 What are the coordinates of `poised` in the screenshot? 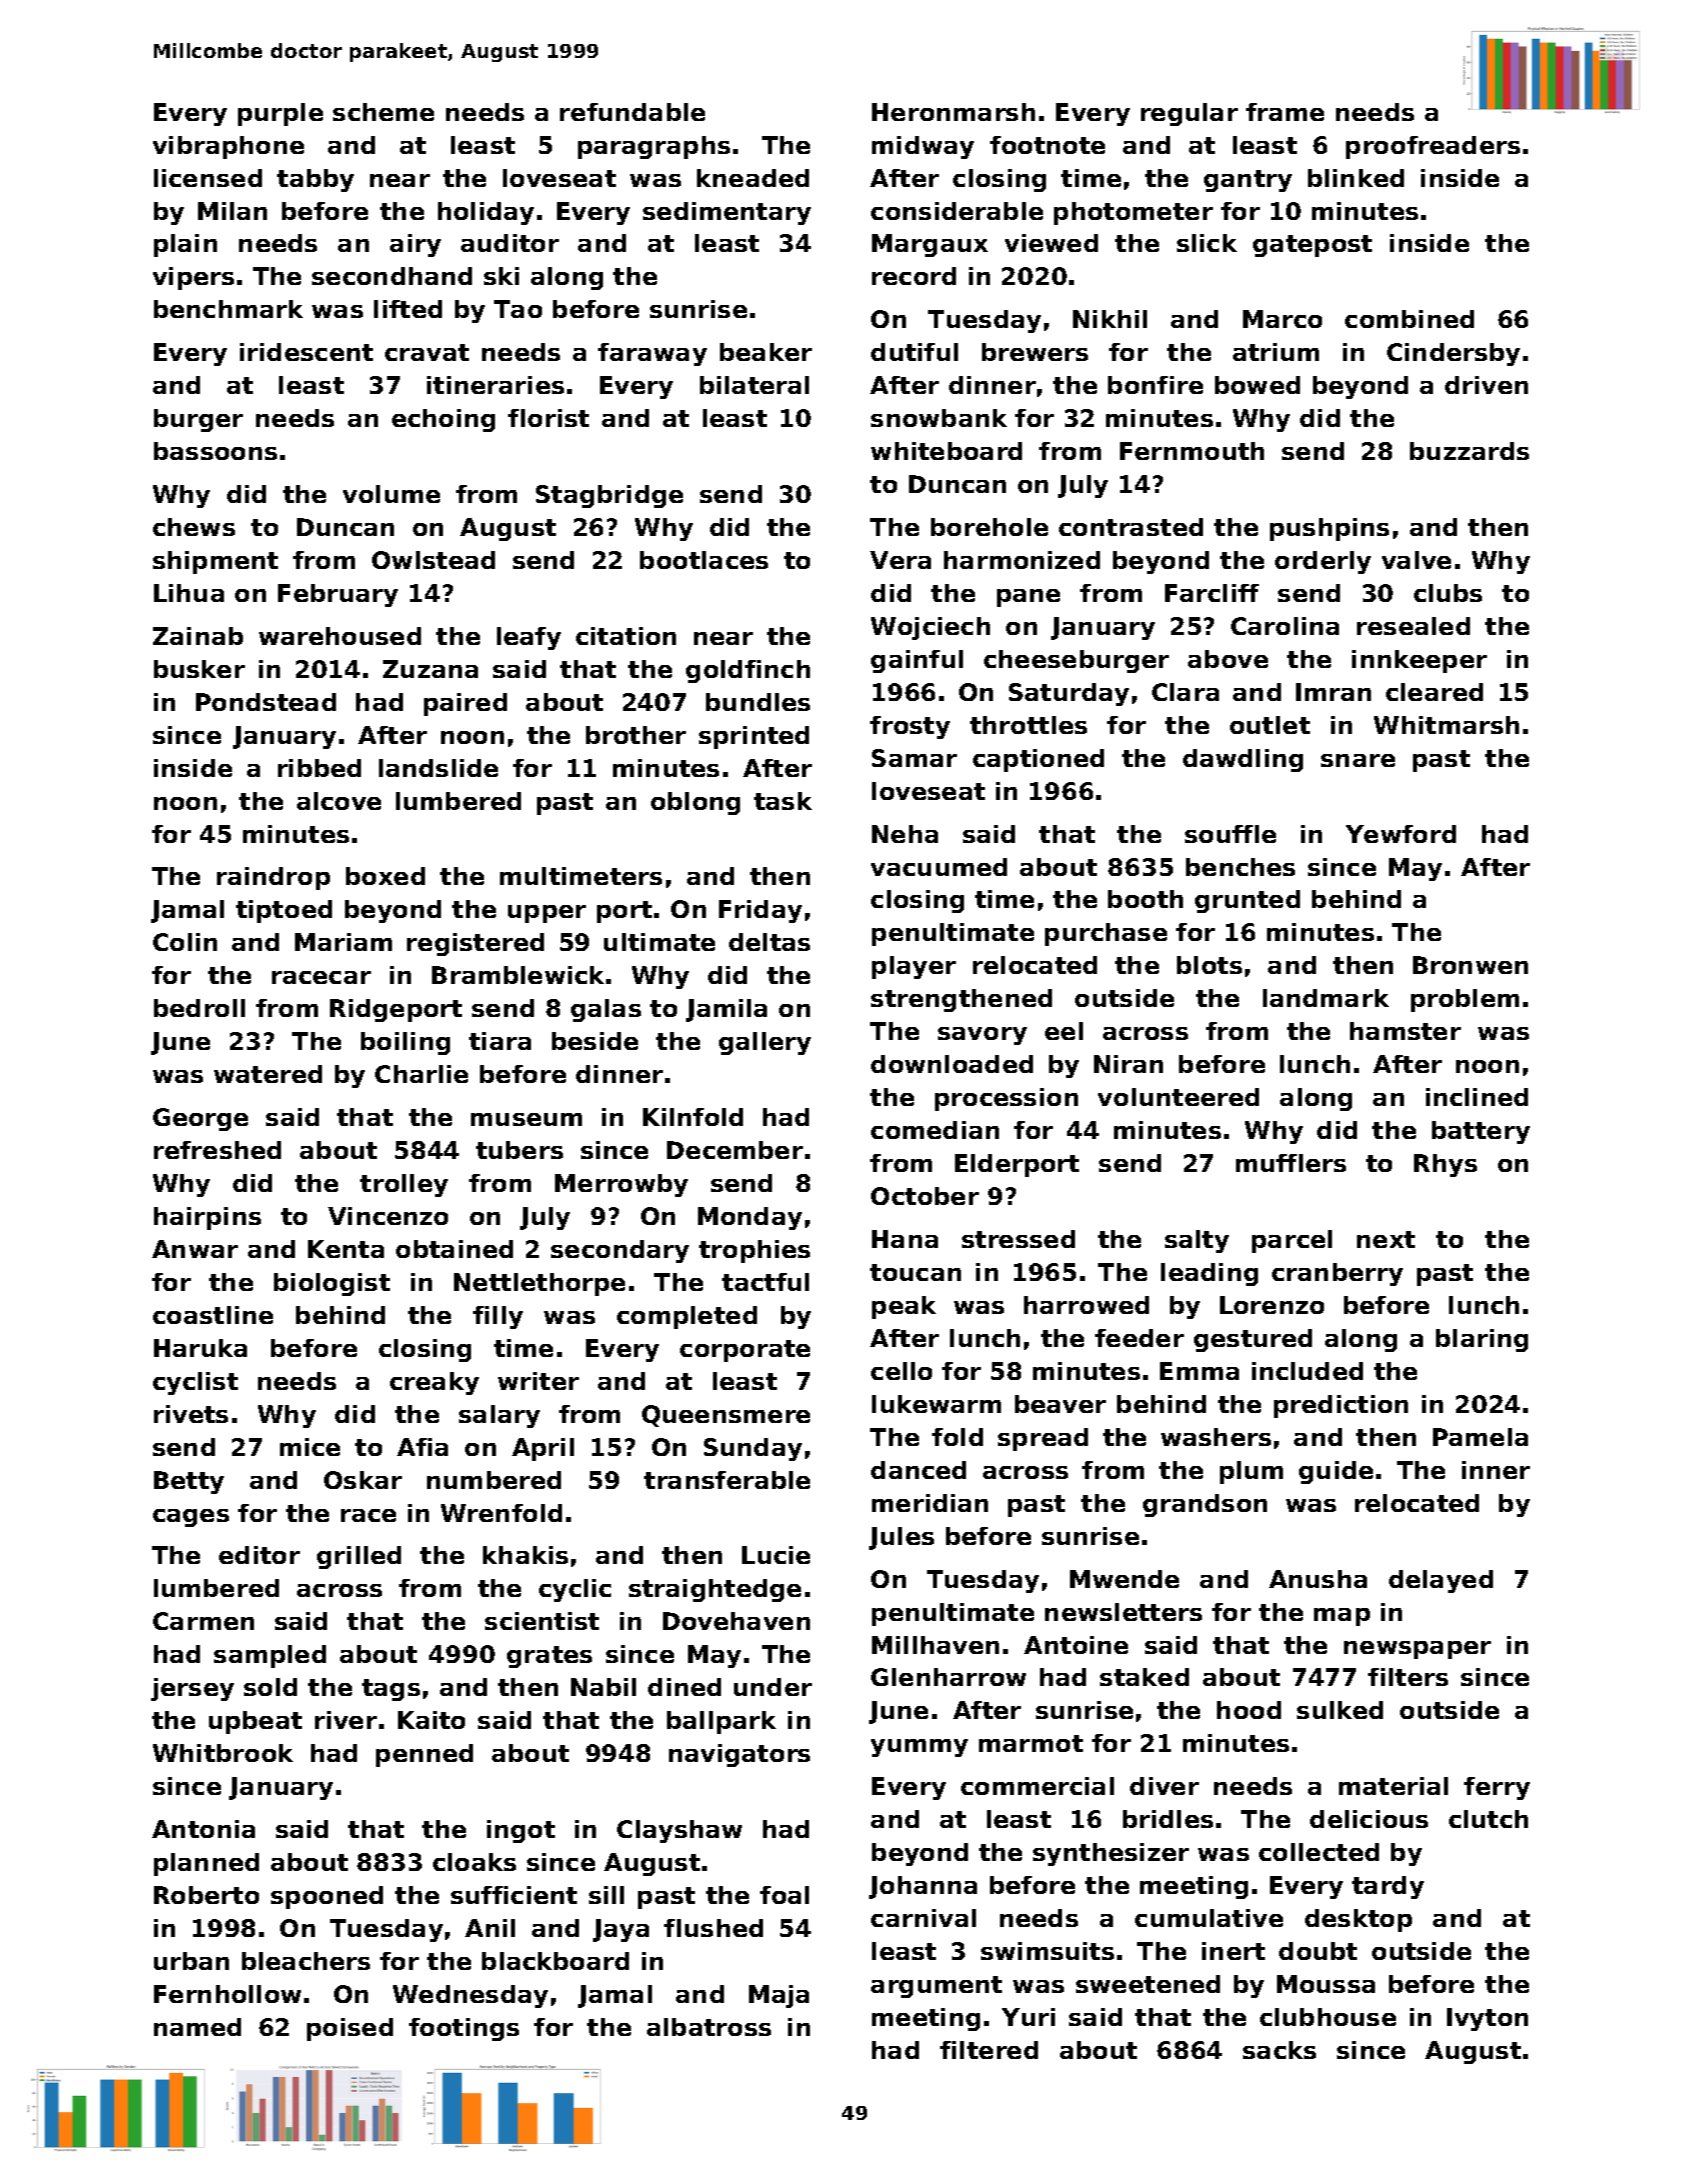 It's located at (350, 2029).
